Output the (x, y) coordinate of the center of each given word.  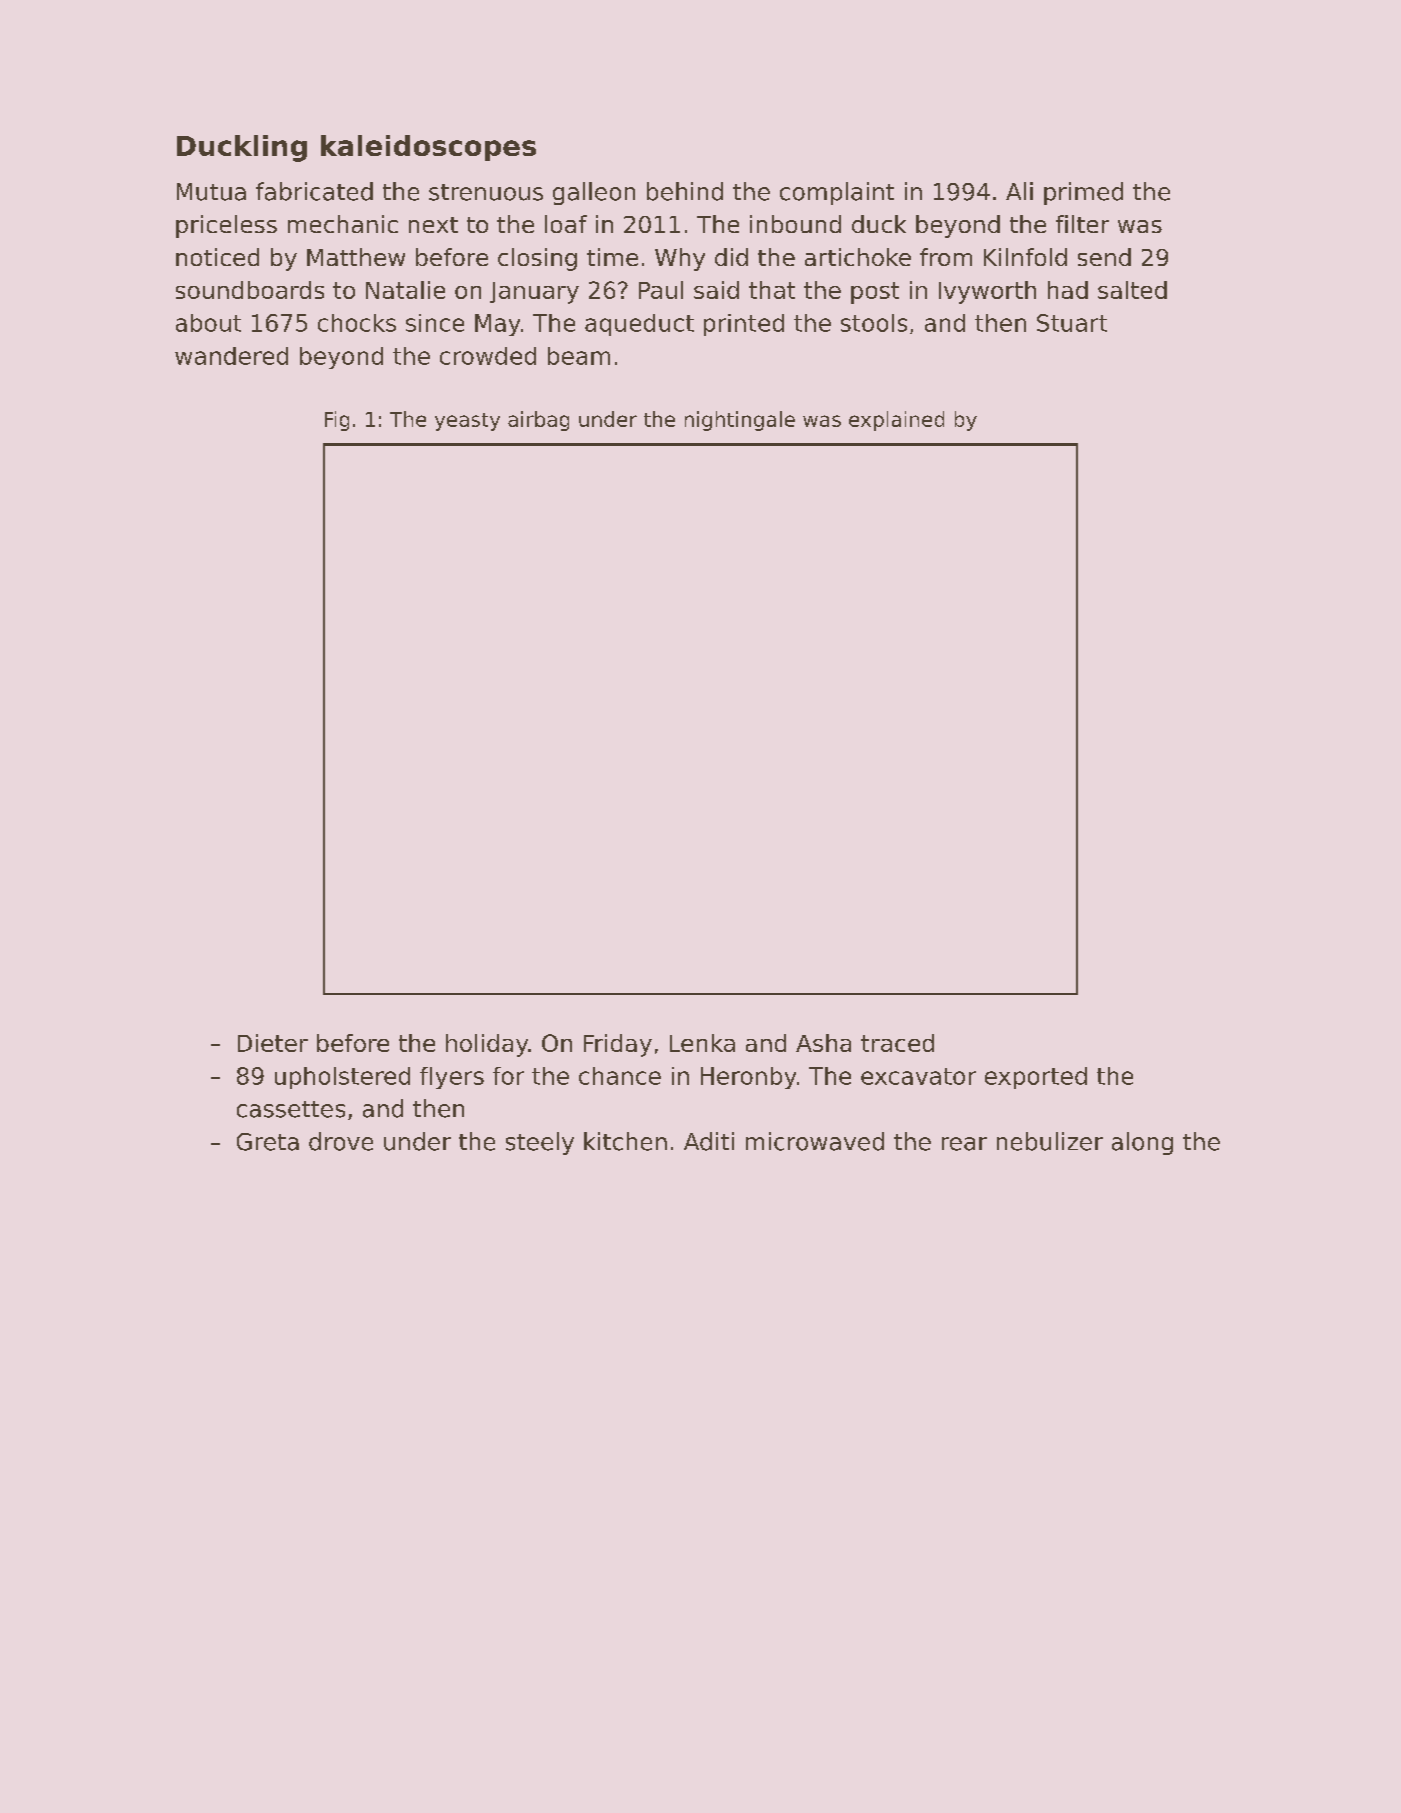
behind (685, 191)
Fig (337, 421)
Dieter (273, 1043)
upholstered (342, 1078)
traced (897, 1043)
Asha (823, 1043)
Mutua (211, 192)
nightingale (740, 421)
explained (896, 421)
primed (1083, 193)
